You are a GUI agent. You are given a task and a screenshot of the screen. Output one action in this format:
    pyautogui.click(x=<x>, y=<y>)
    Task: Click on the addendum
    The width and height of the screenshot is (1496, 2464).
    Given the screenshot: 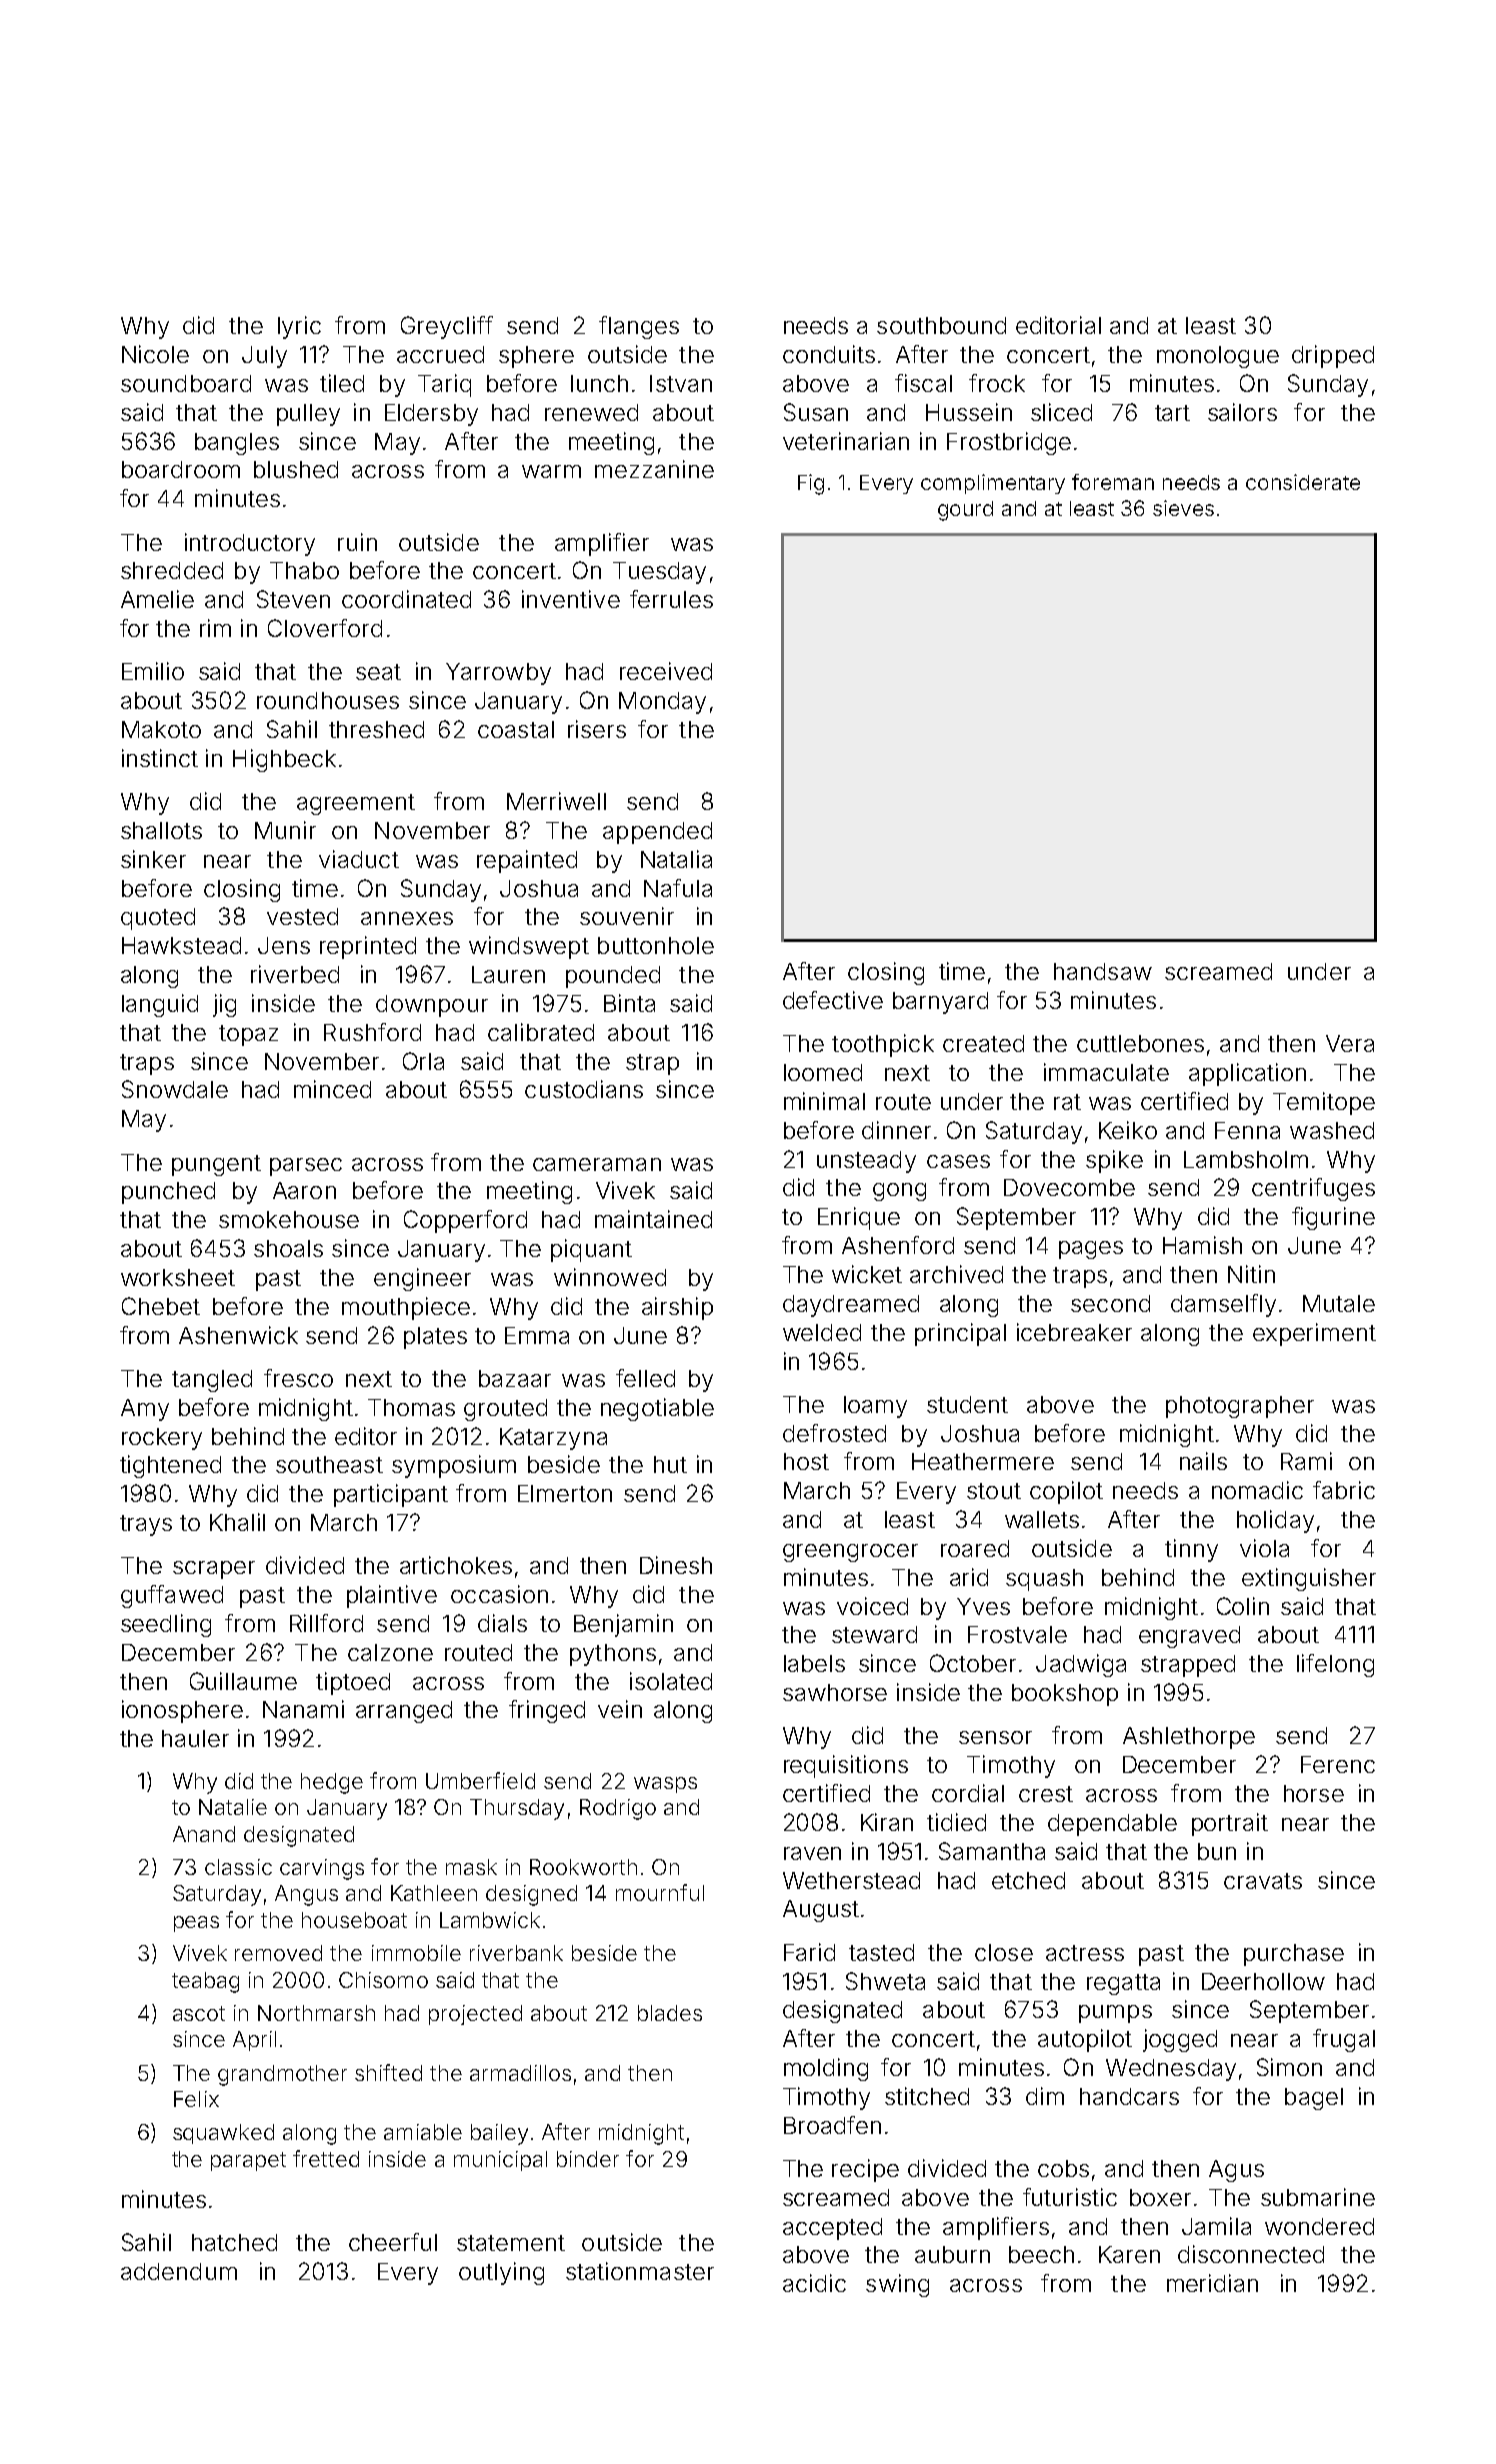 What is the action you would take?
    pyautogui.click(x=179, y=2271)
